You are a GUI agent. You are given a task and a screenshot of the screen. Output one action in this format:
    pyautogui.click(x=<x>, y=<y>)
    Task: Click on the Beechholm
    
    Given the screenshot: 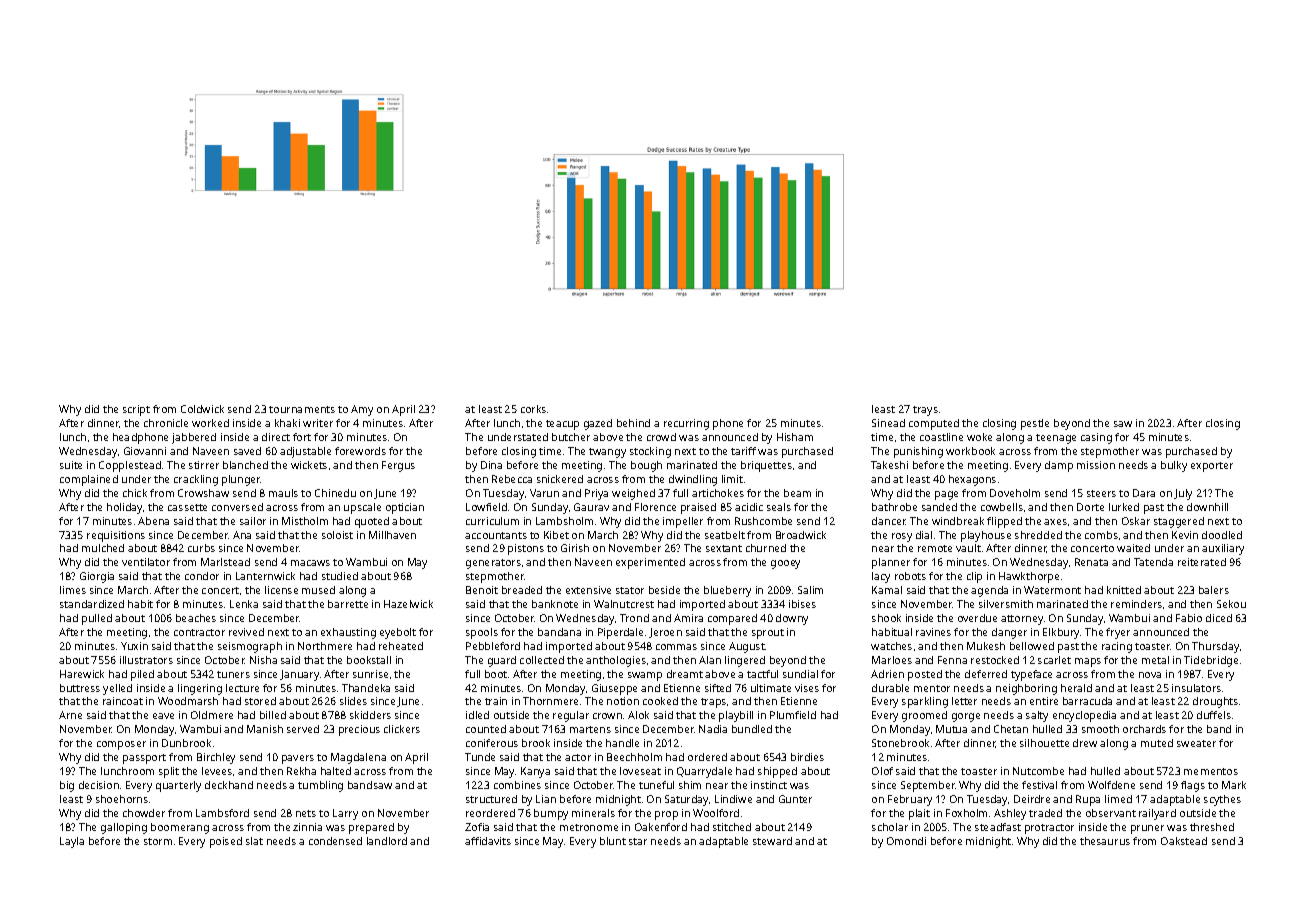 What is the action you would take?
    pyautogui.click(x=634, y=757)
